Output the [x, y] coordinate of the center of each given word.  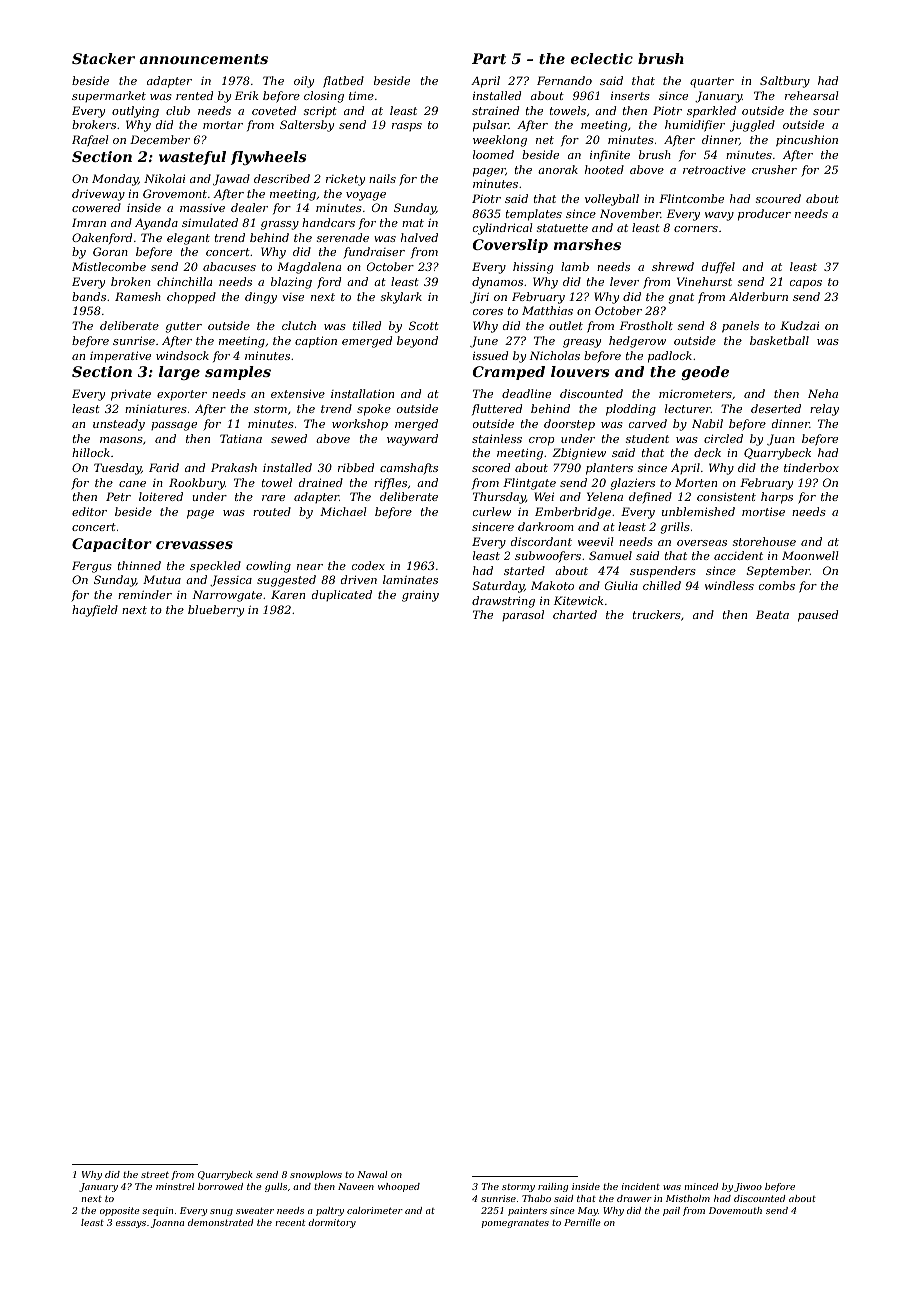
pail [671, 1211]
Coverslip [510, 246]
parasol [523, 615]
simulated [210, 222]
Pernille [582, 1222]
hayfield [95, 611]
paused [818, 616]
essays [131, 1224]
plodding [631, 410]
